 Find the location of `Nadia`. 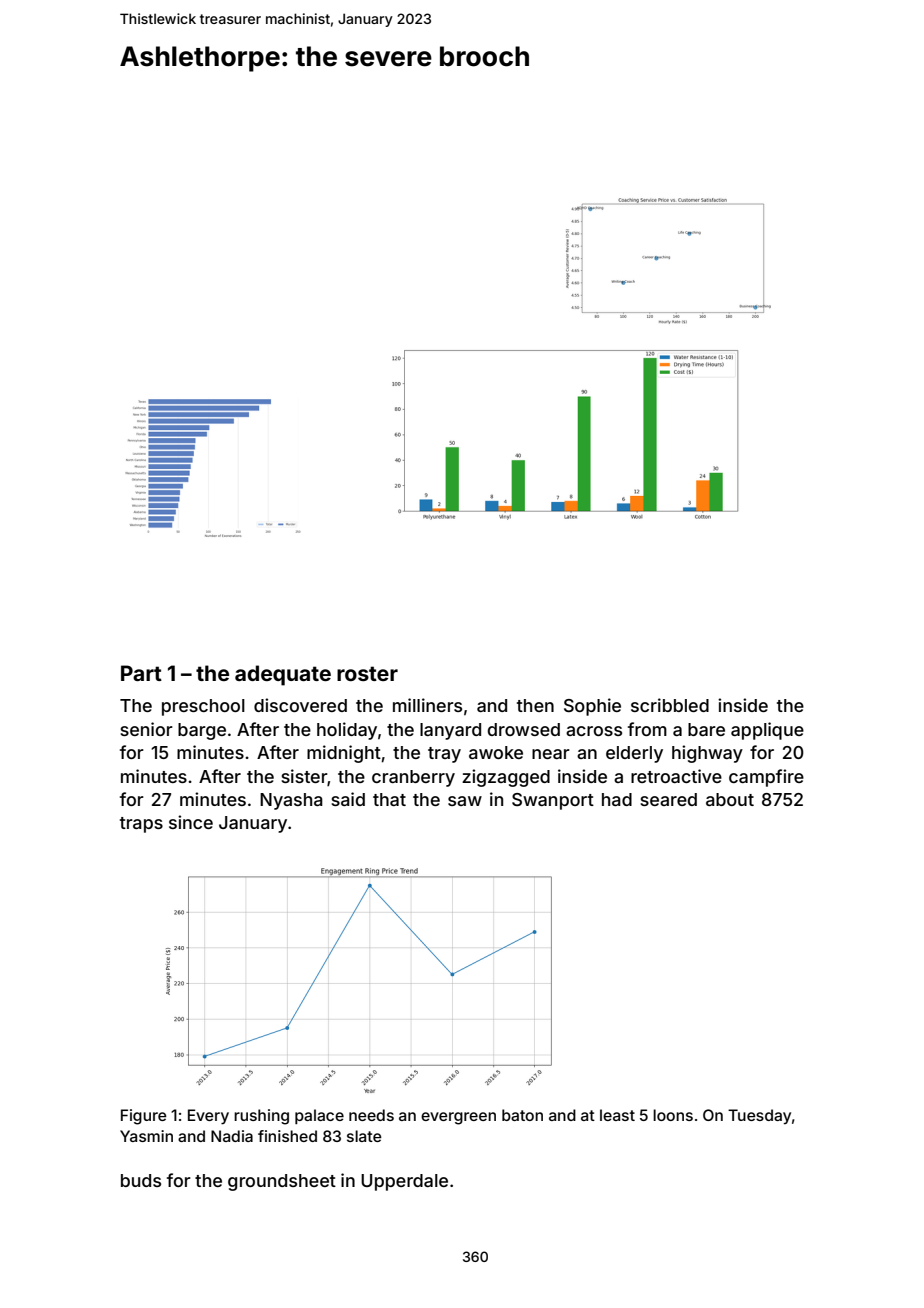

Nadia is located at coordinates (232, 1136).
